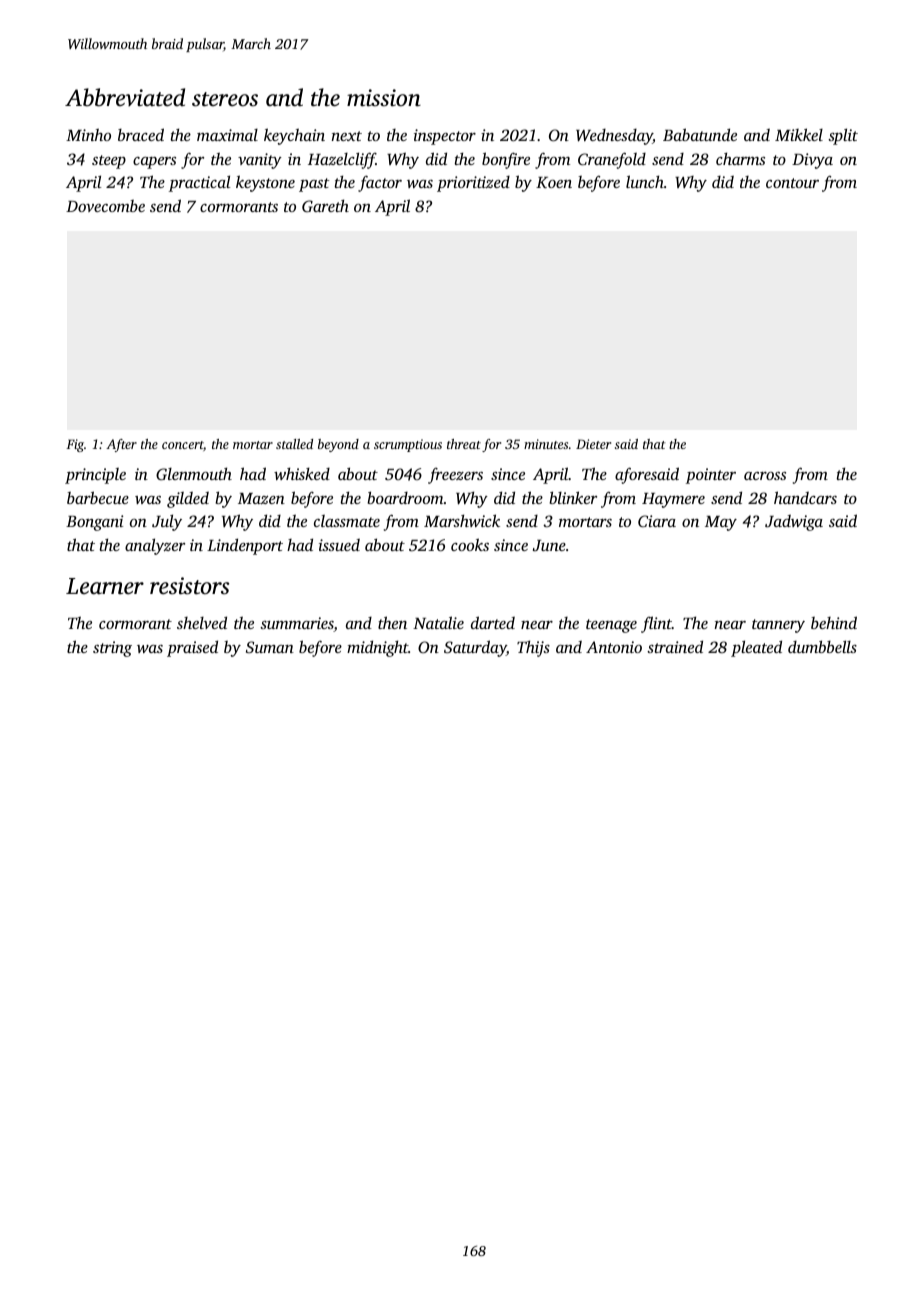 Image resolution: width=924 pixels, height=1308 pixels. I want to click on Gareth, so click(325, 205).
